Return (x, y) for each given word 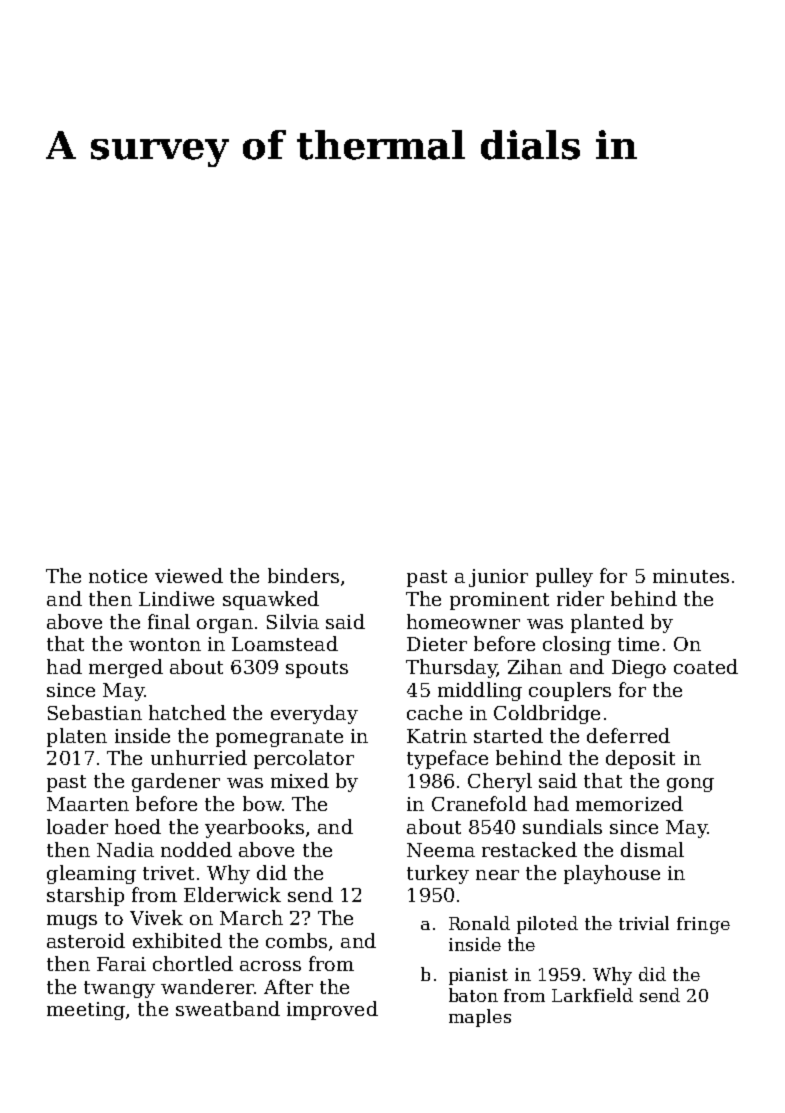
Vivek (156, 917)
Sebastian (95, 712)
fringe (703, 925)
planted (607, 623)
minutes (691, 576)
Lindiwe (176, 598)
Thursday (451, 668)
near (497, 875)
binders (303, 575)
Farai (121, 964)
